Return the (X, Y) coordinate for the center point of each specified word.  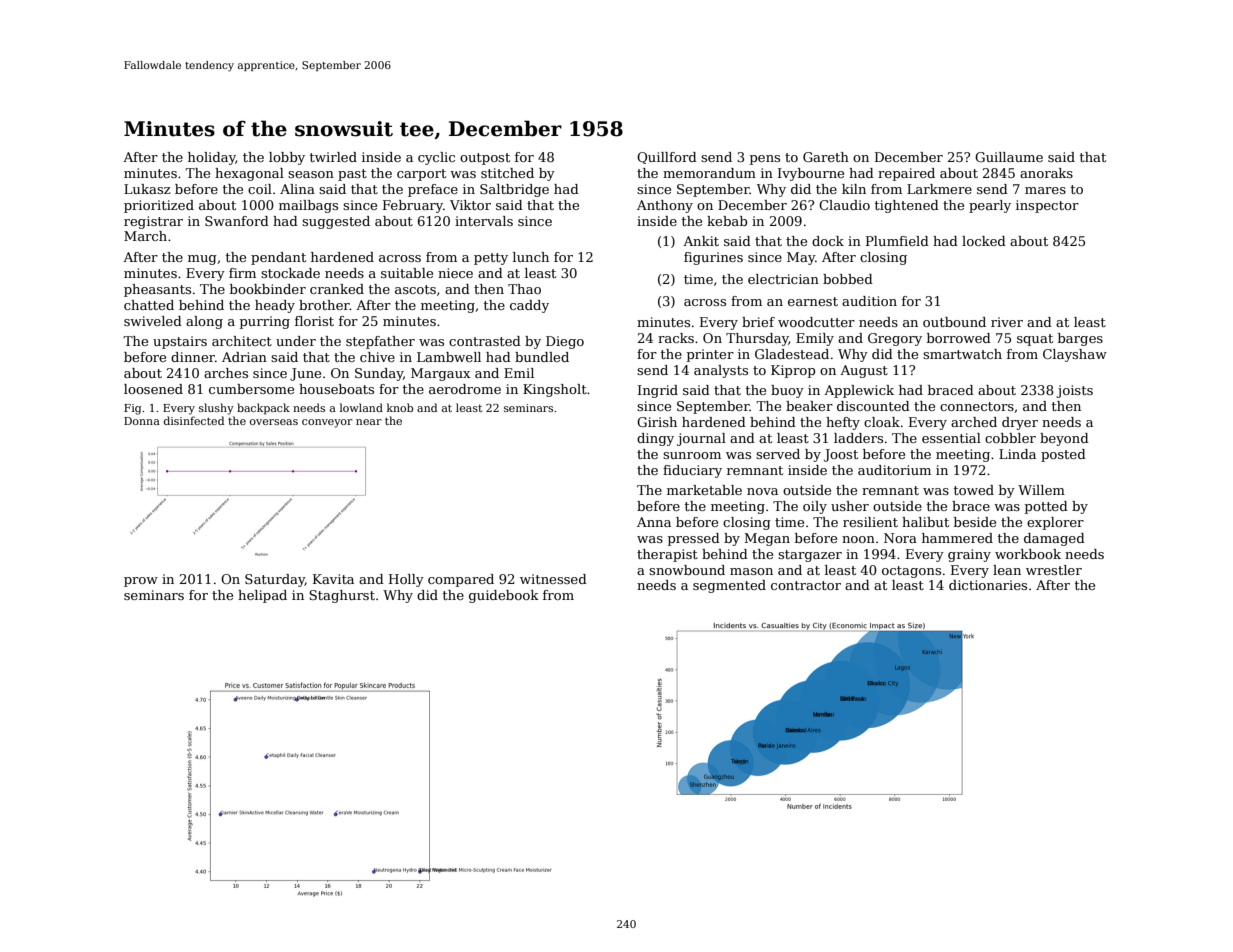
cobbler (1010, 438)
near (368, 422)
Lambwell (449, 357)
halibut (925, 522)
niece (455, 273)
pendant (278, 258)
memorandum (709, 173)
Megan (767, 539)
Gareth (826, 157)
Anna (654, 522)
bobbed (848, 279)
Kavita (333, 579)
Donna (142, 421)
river (1007, 322)
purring (265, 322)
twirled (333, 157)
